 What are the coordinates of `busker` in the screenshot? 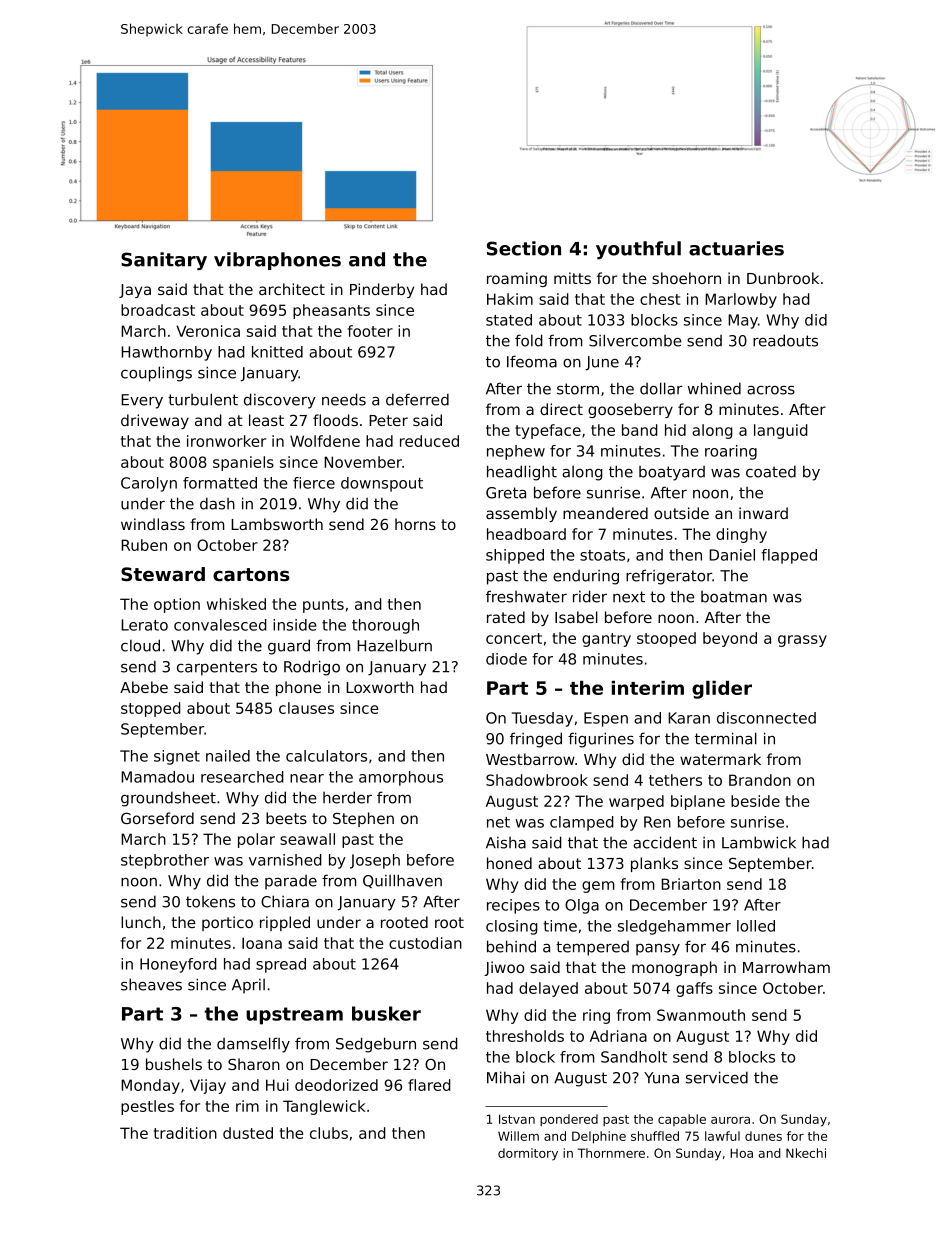 It's located at (386, 1013).
